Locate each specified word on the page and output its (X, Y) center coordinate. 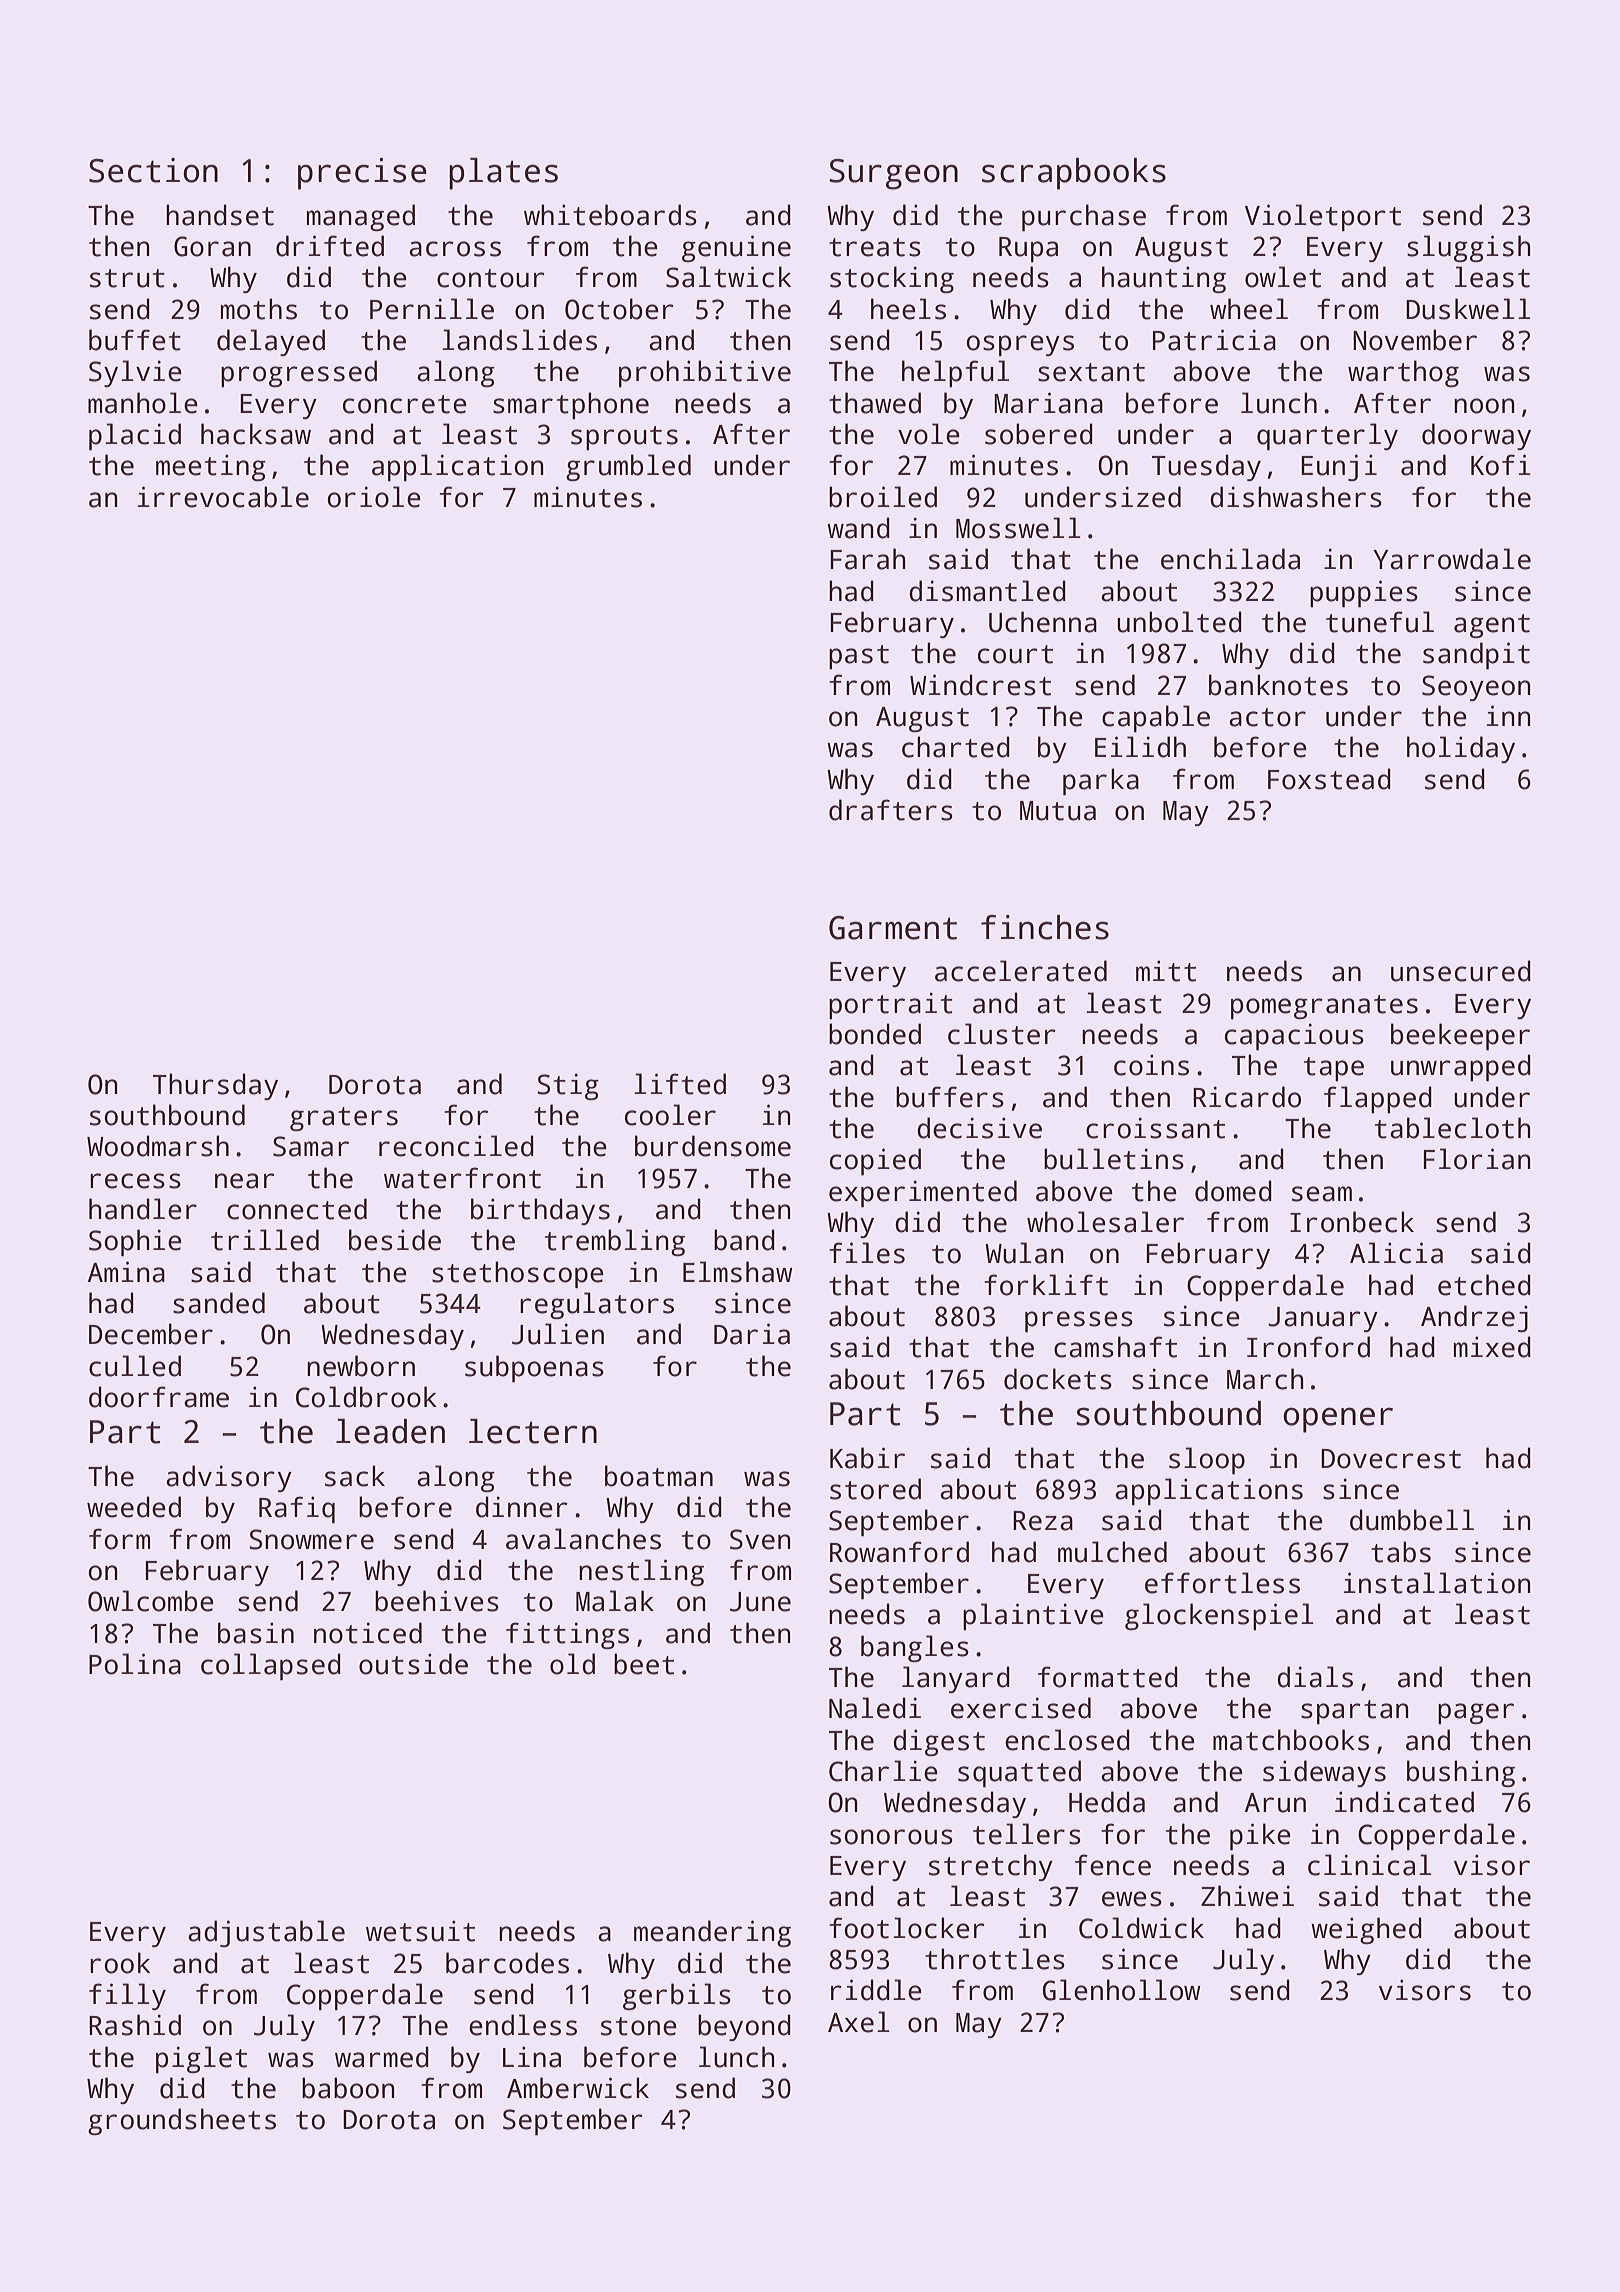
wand (858, 528)
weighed (1366, 1930)
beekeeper (1460, 1037)
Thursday (215, 1086)
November (1415, 340)
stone (639, 2026)
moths (259, 309)
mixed (1492, 1347)
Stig (568, 1086)
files (867, 1253)
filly (127, 1996)
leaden (390, 1431)
